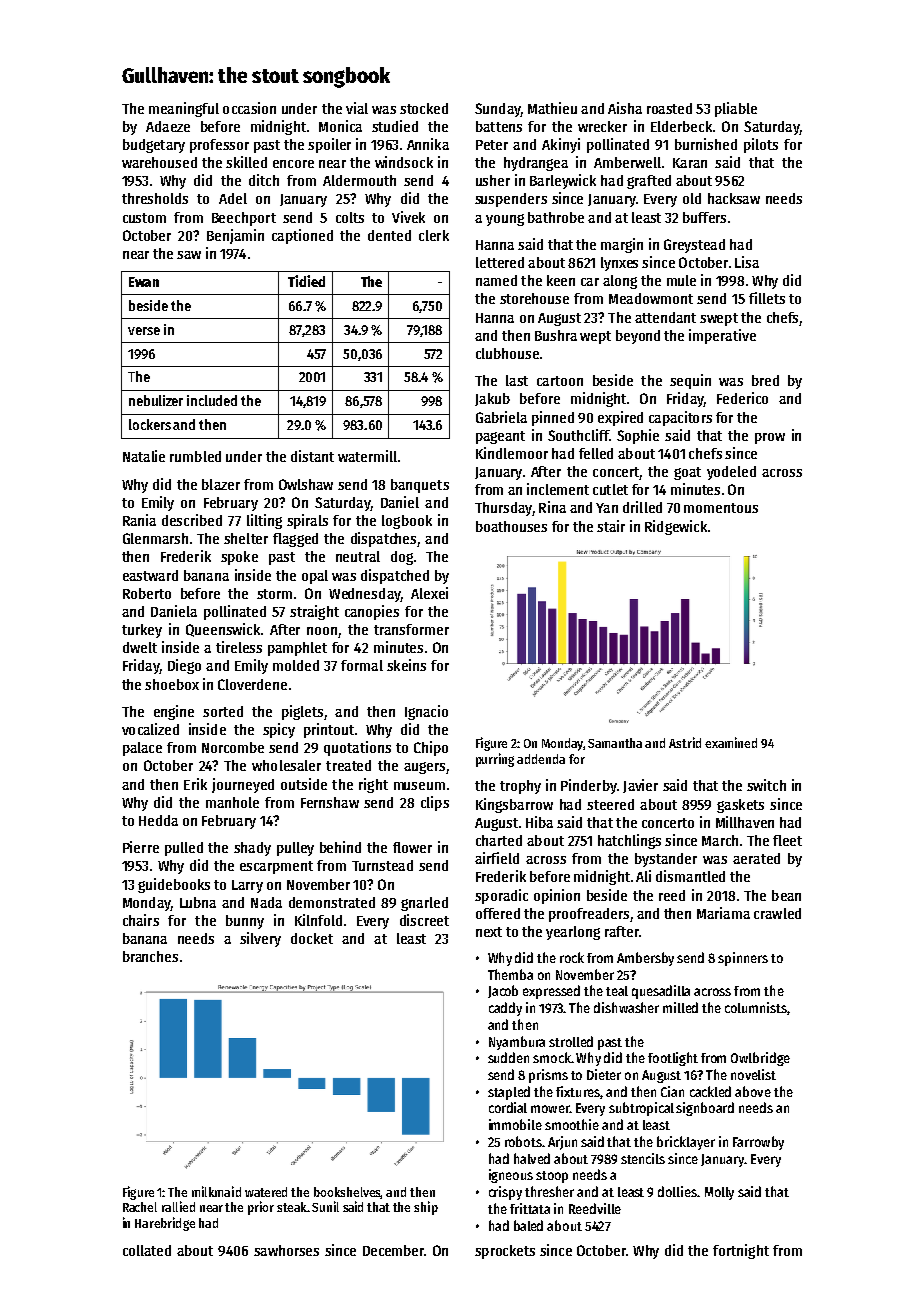 The image size is (924, 1308). I want to click on examined, so click(731, 742).
